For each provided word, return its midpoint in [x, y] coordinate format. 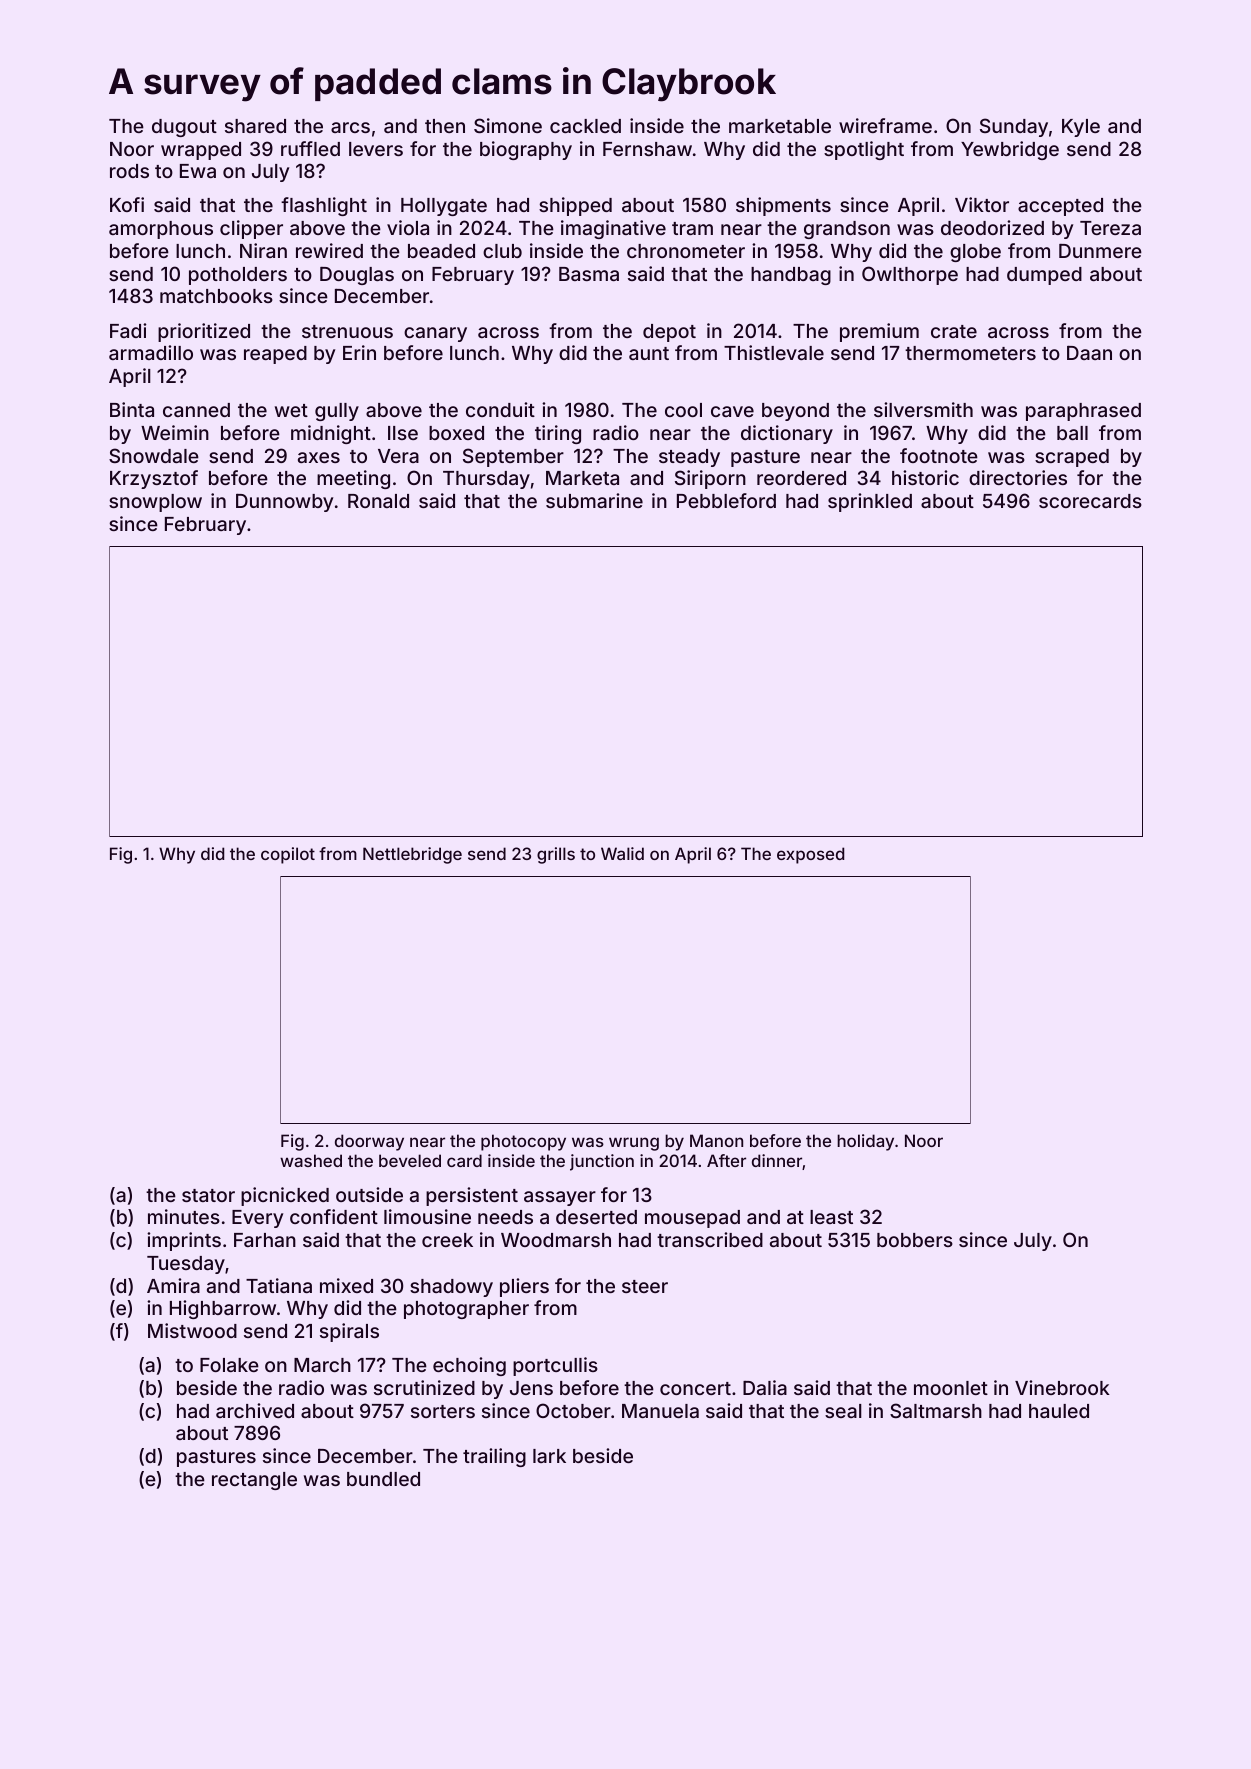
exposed [810, 855]
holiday [865, 1142]
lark [549, 1456]
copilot [288, 855]
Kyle [1081, 128]
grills [556, 855]
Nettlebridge [412, 855]
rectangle [254, 1481]
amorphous [161, 230]
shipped [575, 206]
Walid [622, 853]
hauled [1059, 1411]
